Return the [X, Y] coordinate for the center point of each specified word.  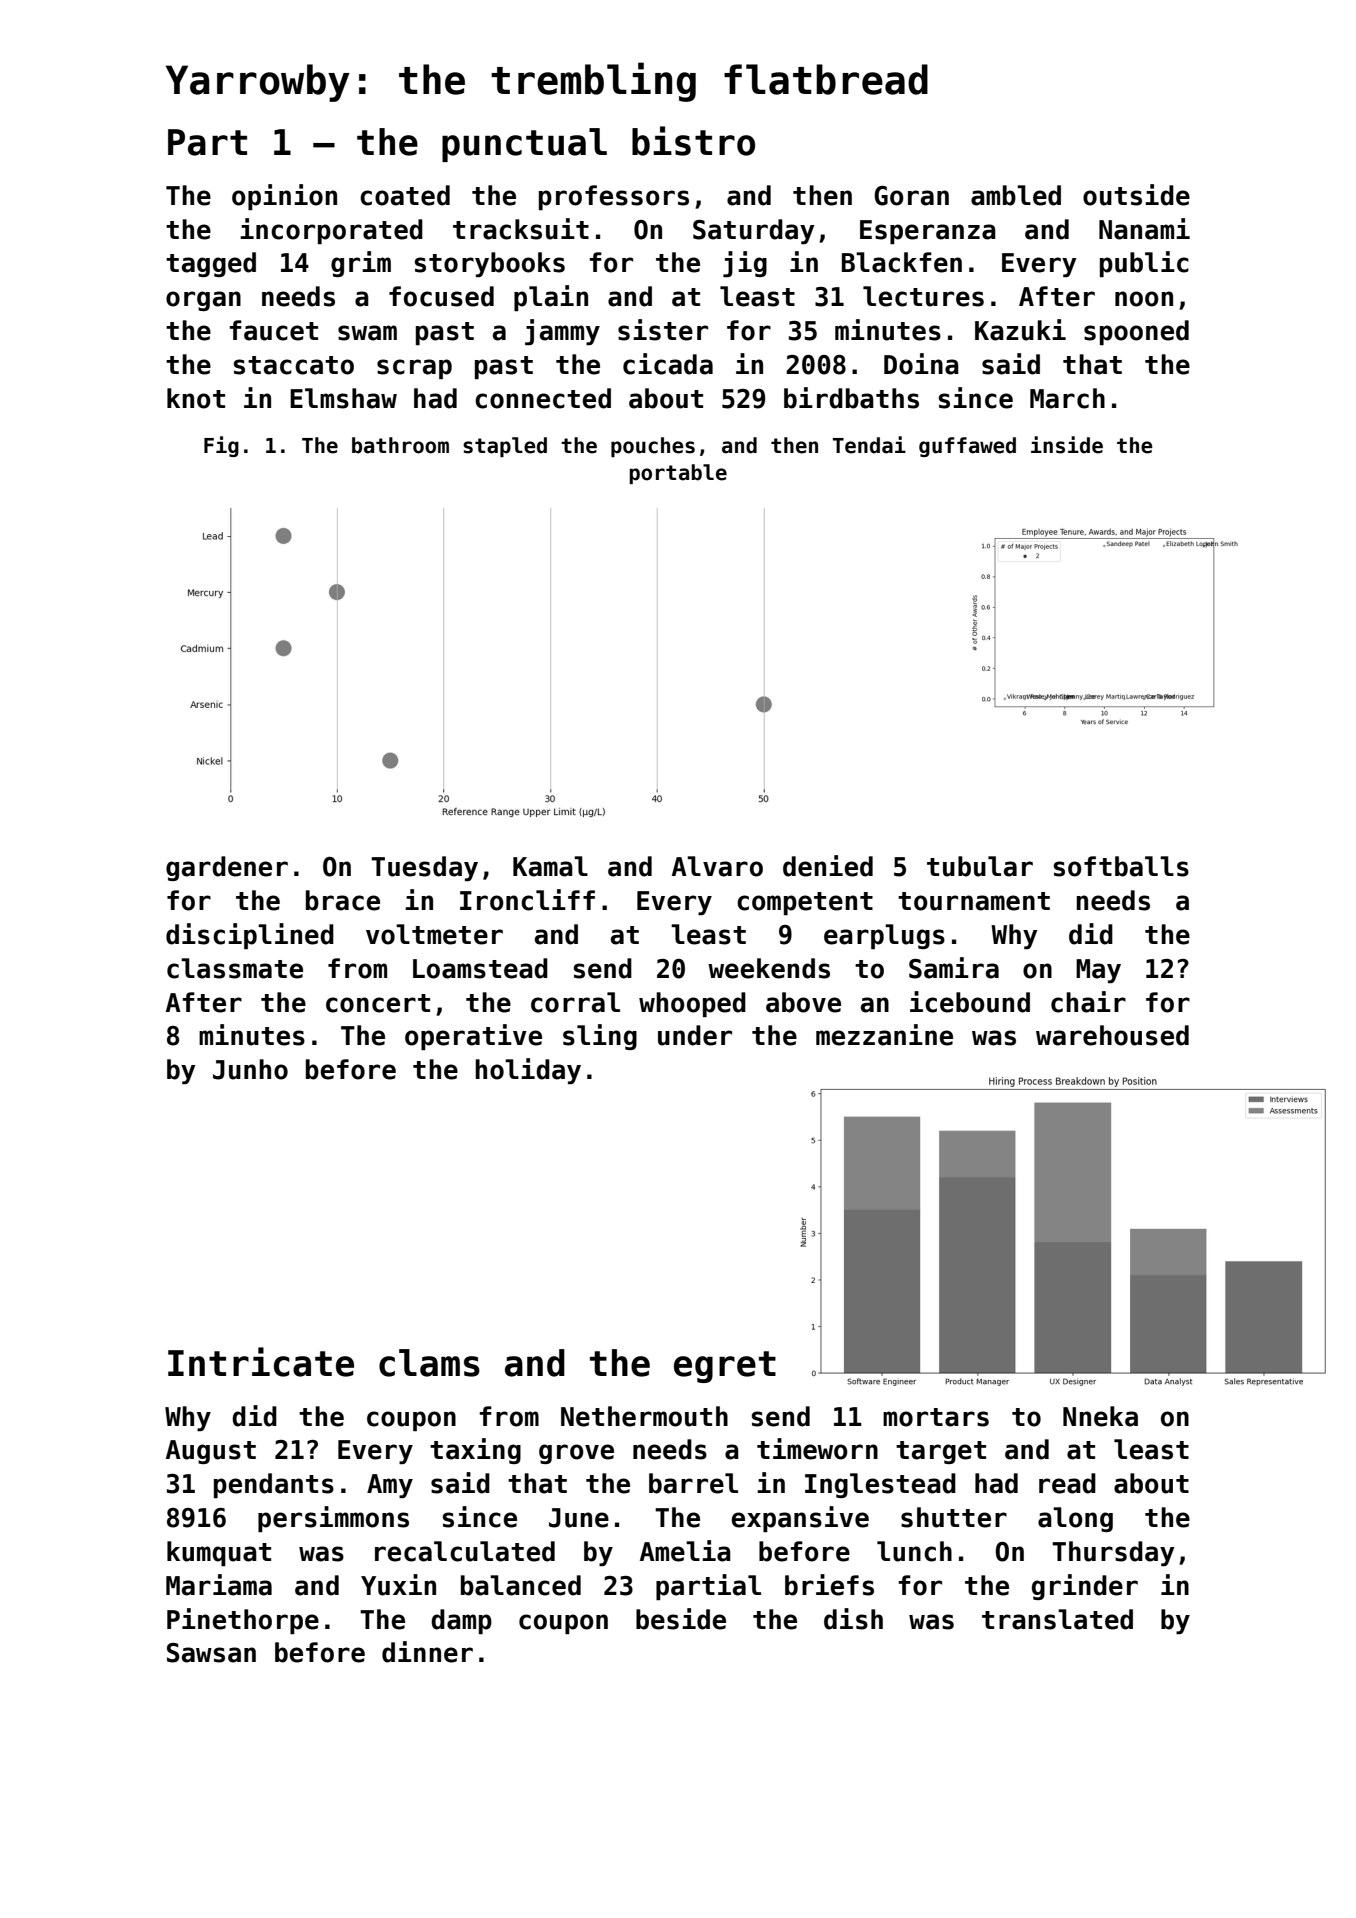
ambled [1016, 195]
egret [725, 1367]
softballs [1121, 866]
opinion [284, 197]
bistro [693, 141]
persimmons [333, 1519]
